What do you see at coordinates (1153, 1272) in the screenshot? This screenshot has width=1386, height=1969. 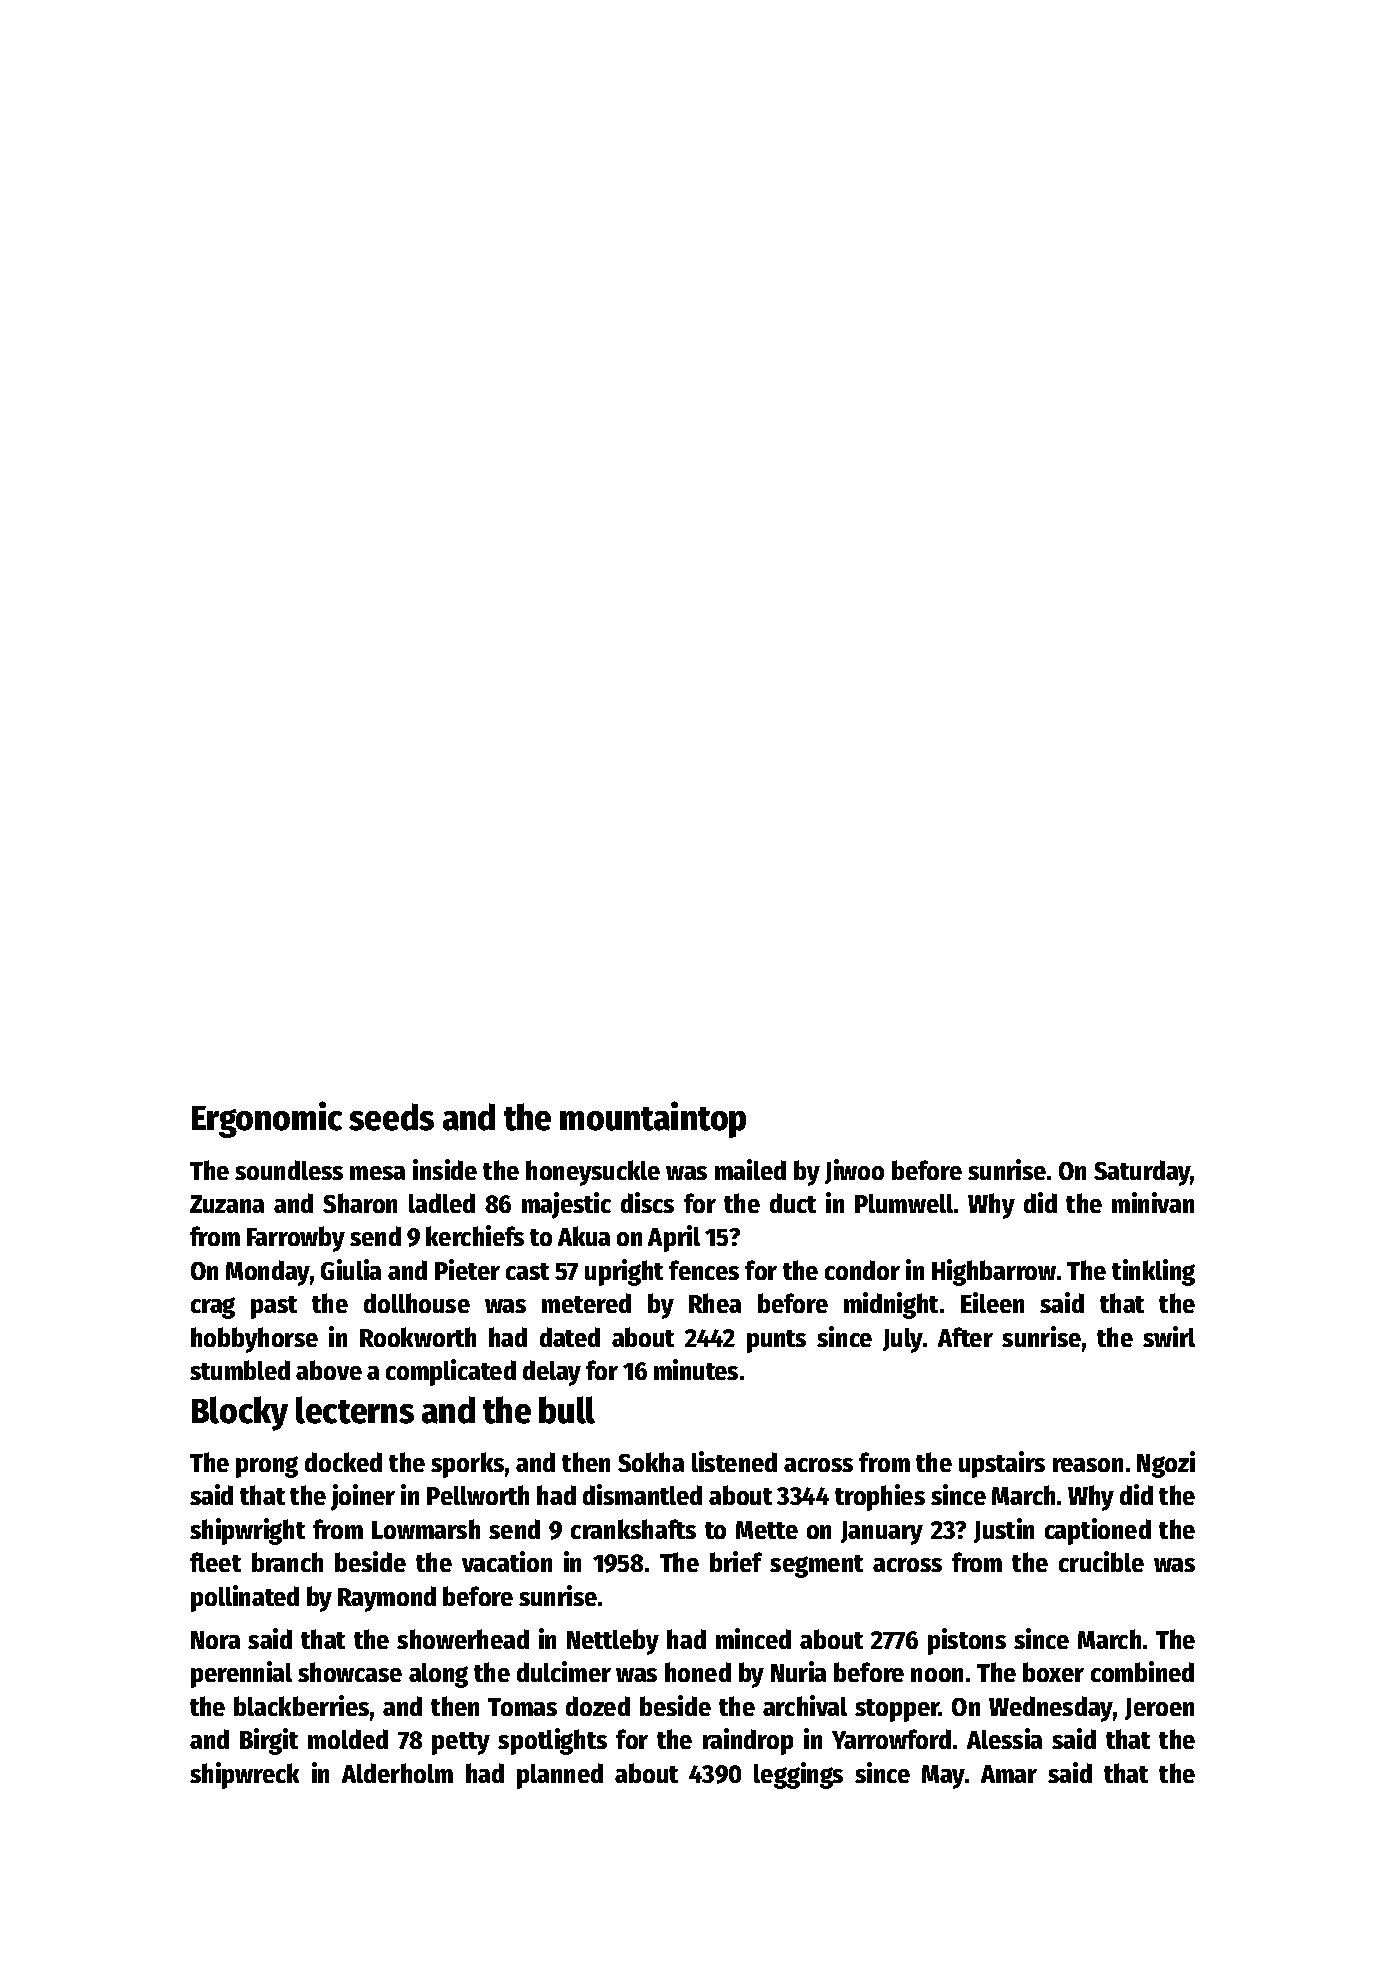 I see `tinkling` at bounding box center [1153, 1272].
